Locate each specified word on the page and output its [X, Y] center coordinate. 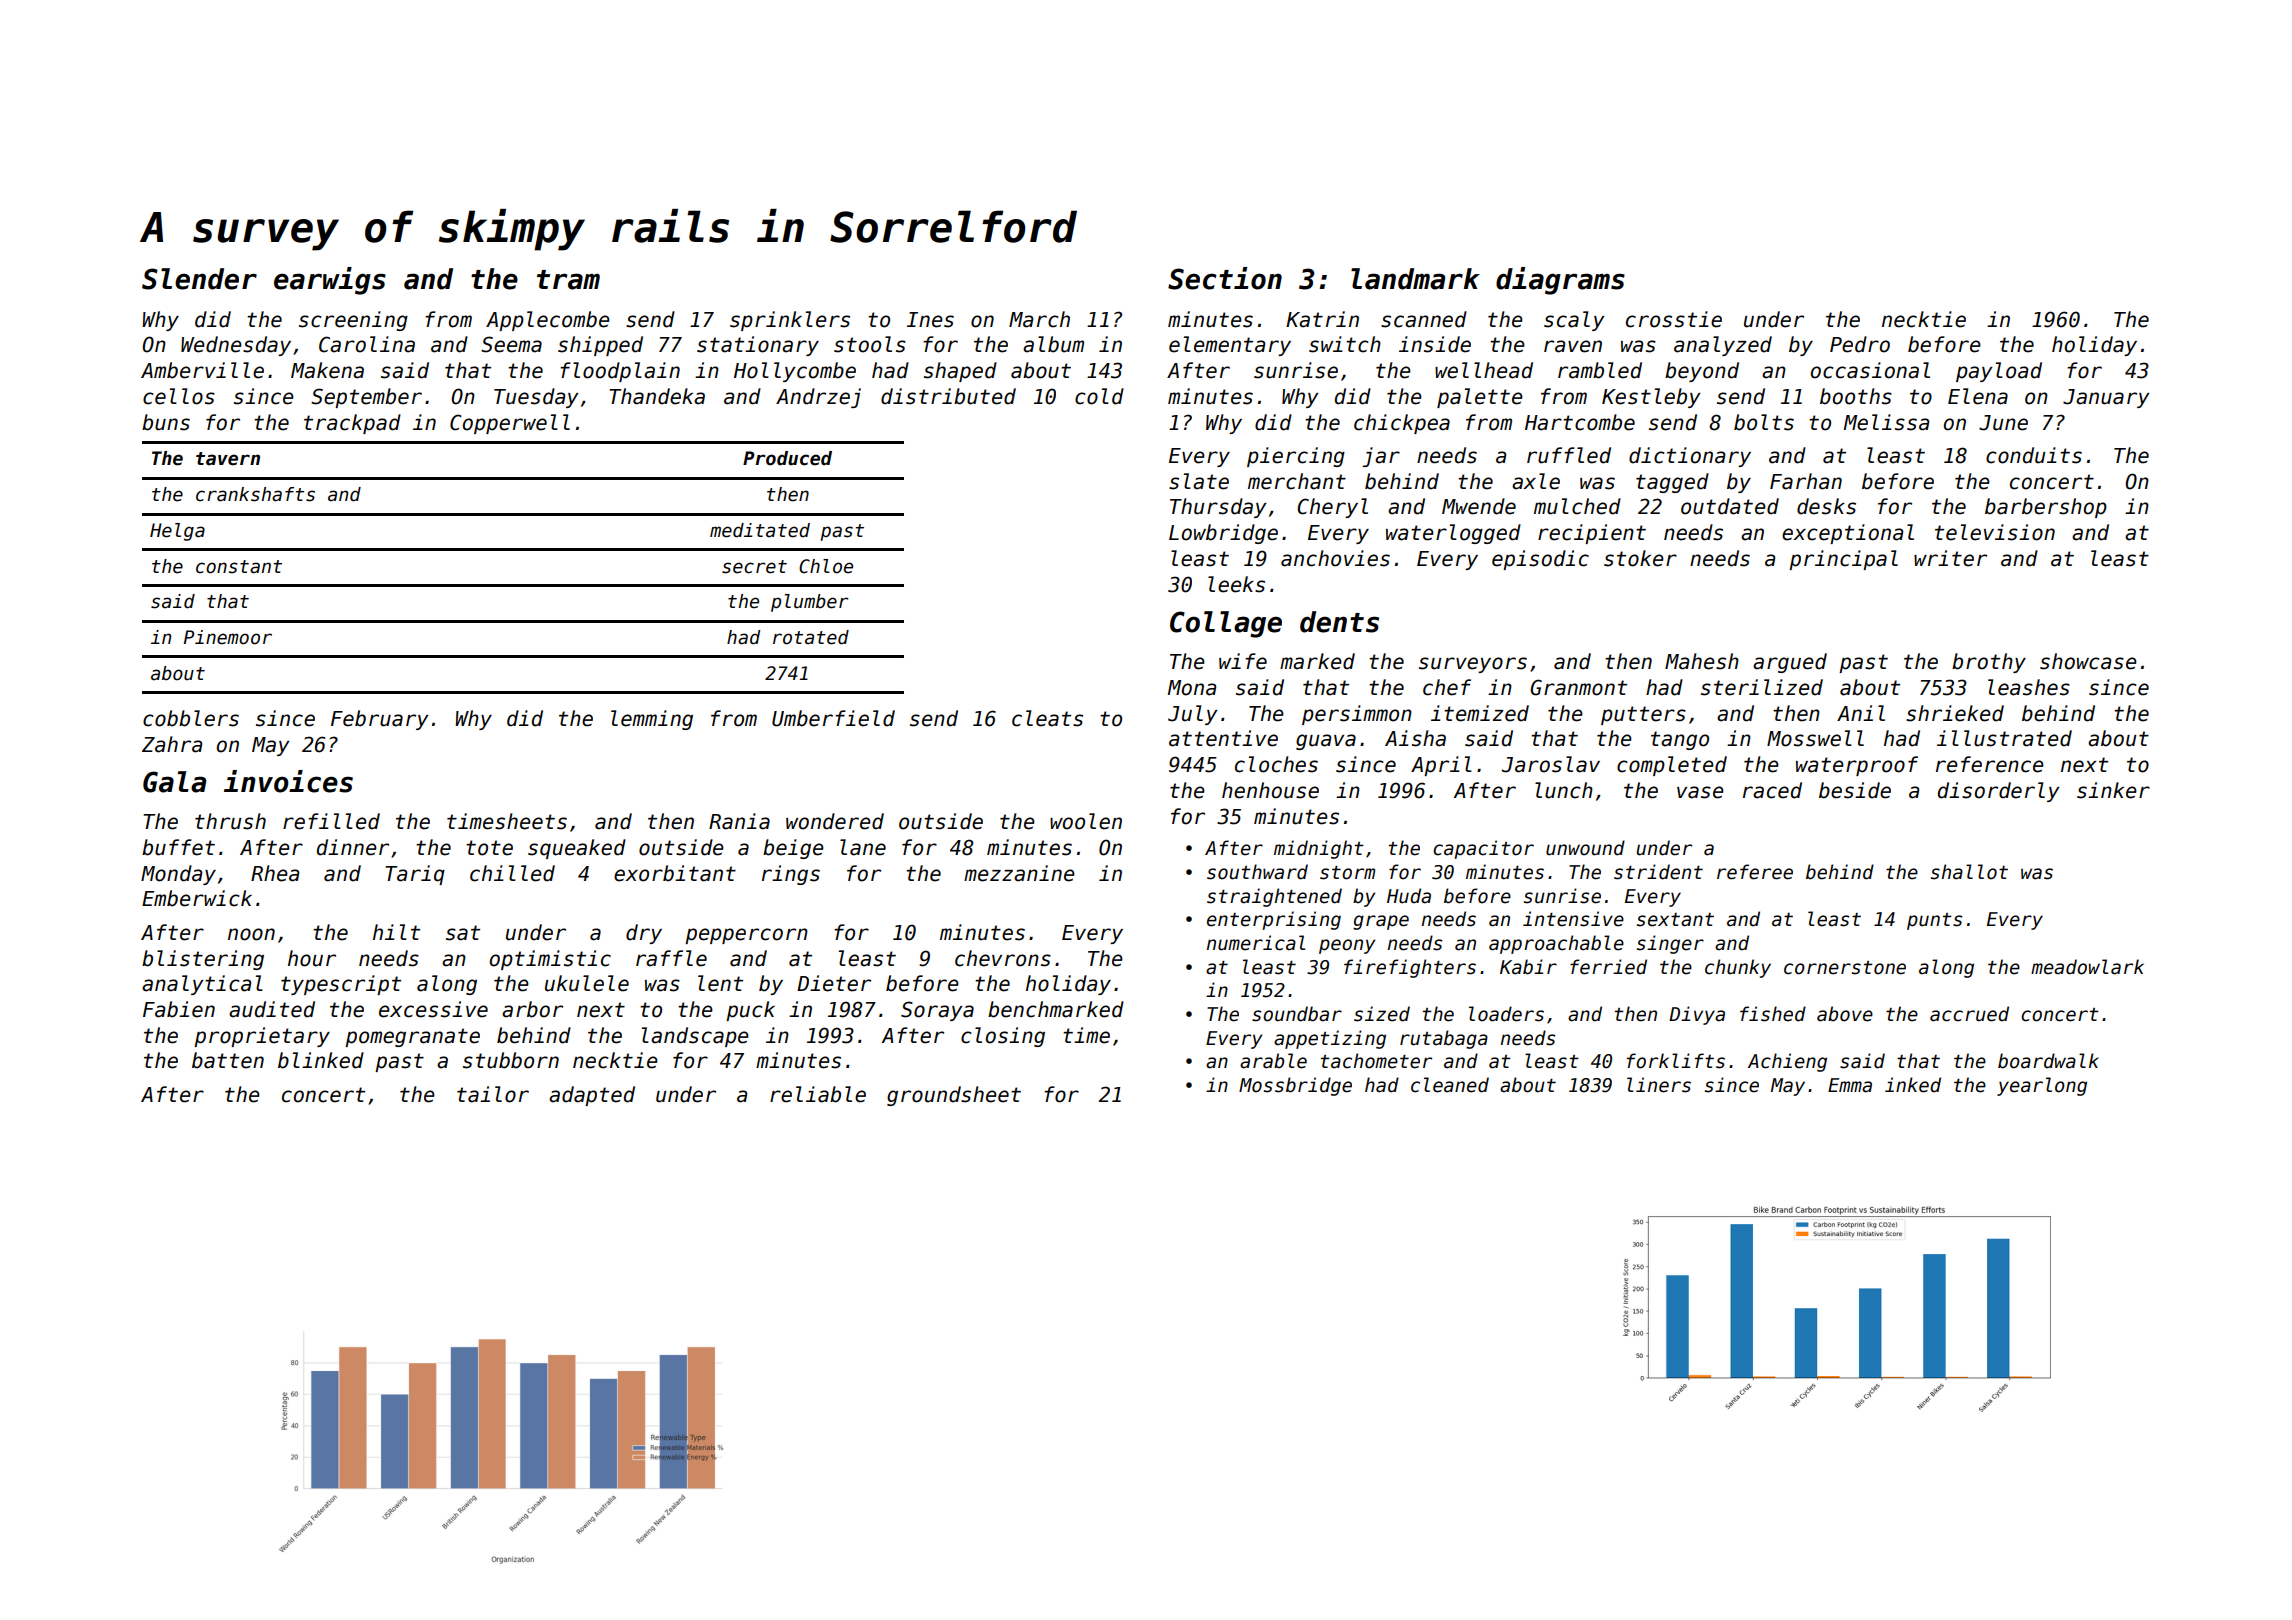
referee [1755, 872]
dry [644, 934]
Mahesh [1702, 661]
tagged [1672, 483]
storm [1347, 873]
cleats [1047, 718]
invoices [288, 781]
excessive [433, 1009]
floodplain [620, 372]
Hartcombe [1580, 422]
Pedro [1860, 344]
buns [166, 422]
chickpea [1402, 424]
